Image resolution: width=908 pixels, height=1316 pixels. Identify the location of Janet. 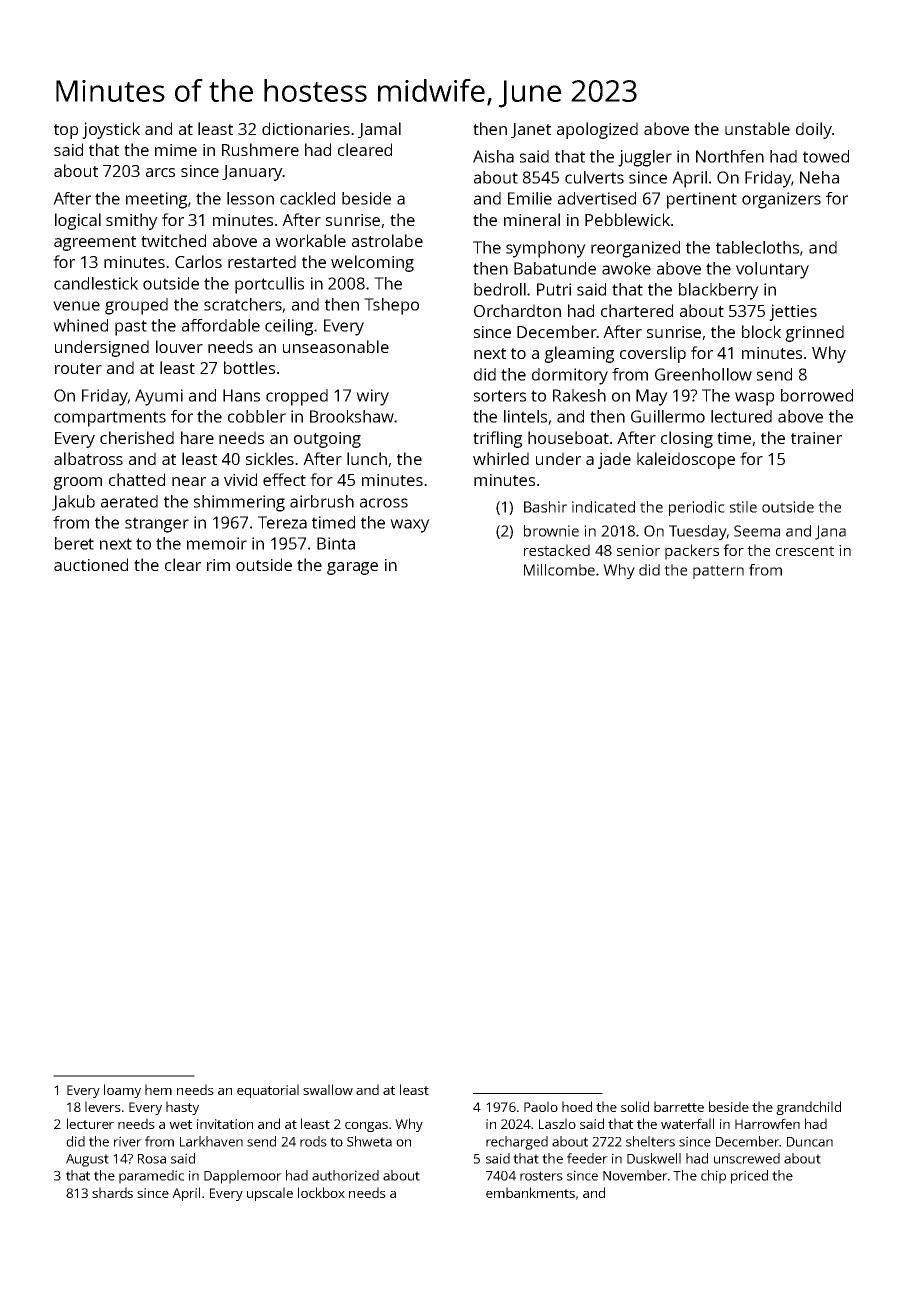
(531, 130).
